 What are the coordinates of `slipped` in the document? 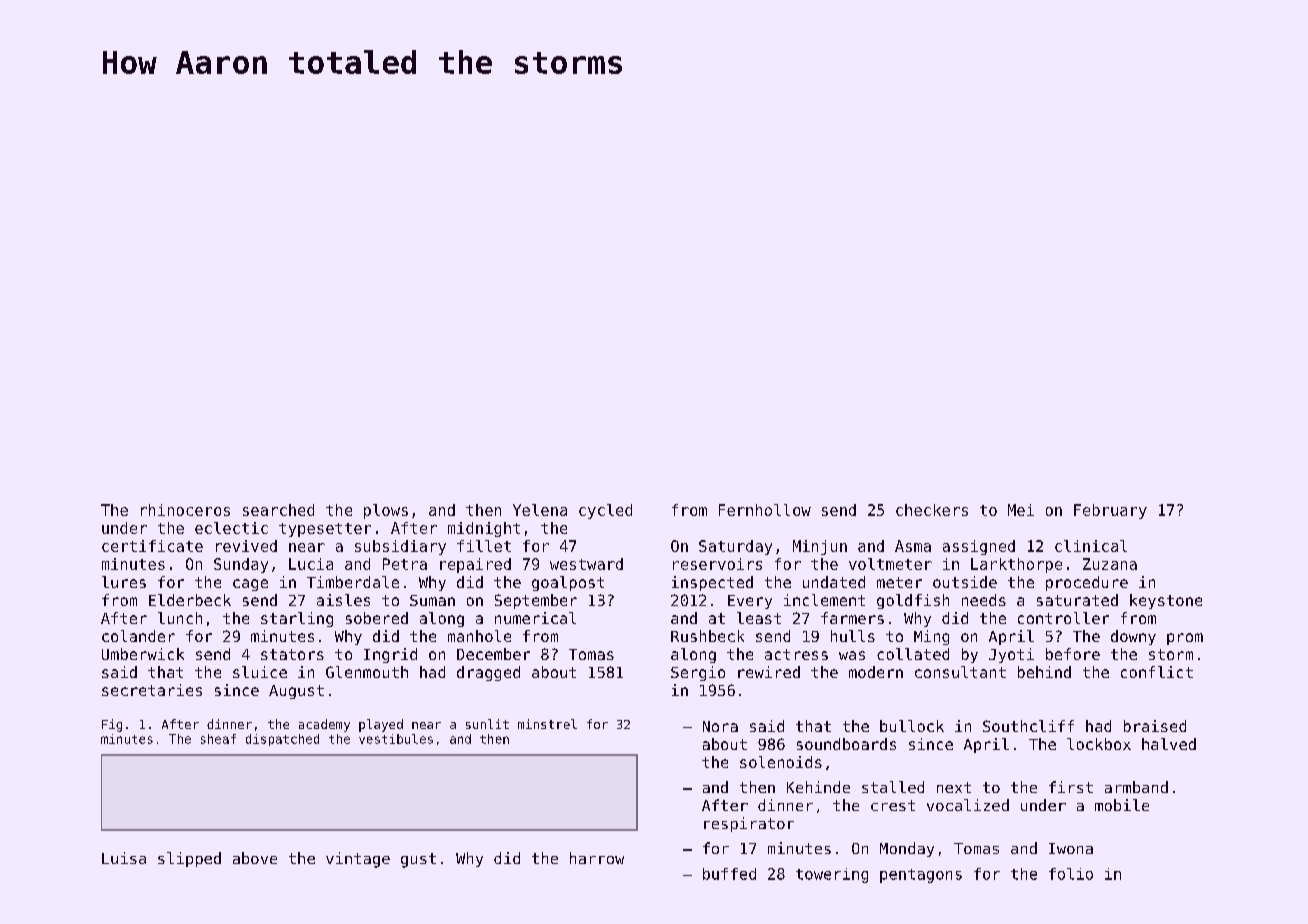 It's located at (189, 859).
